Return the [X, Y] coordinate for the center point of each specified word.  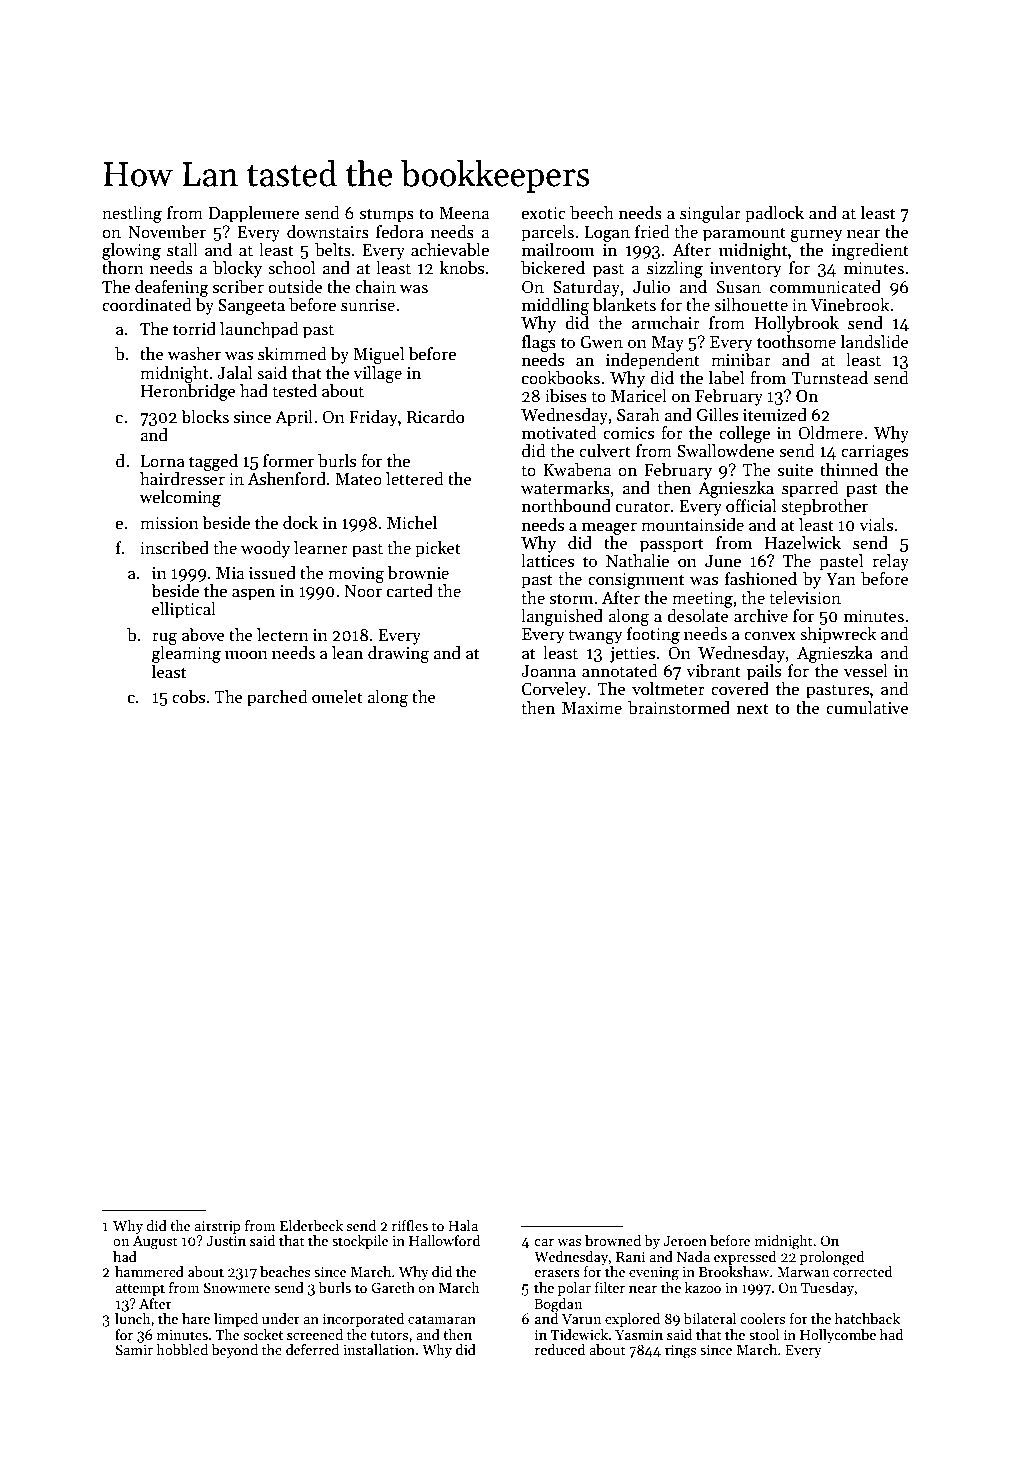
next [753, 709]
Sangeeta [251, 307]
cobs [188, 697]
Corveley [554, 690]
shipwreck [838, 635]
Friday [373, 418]
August [155, 1243]
